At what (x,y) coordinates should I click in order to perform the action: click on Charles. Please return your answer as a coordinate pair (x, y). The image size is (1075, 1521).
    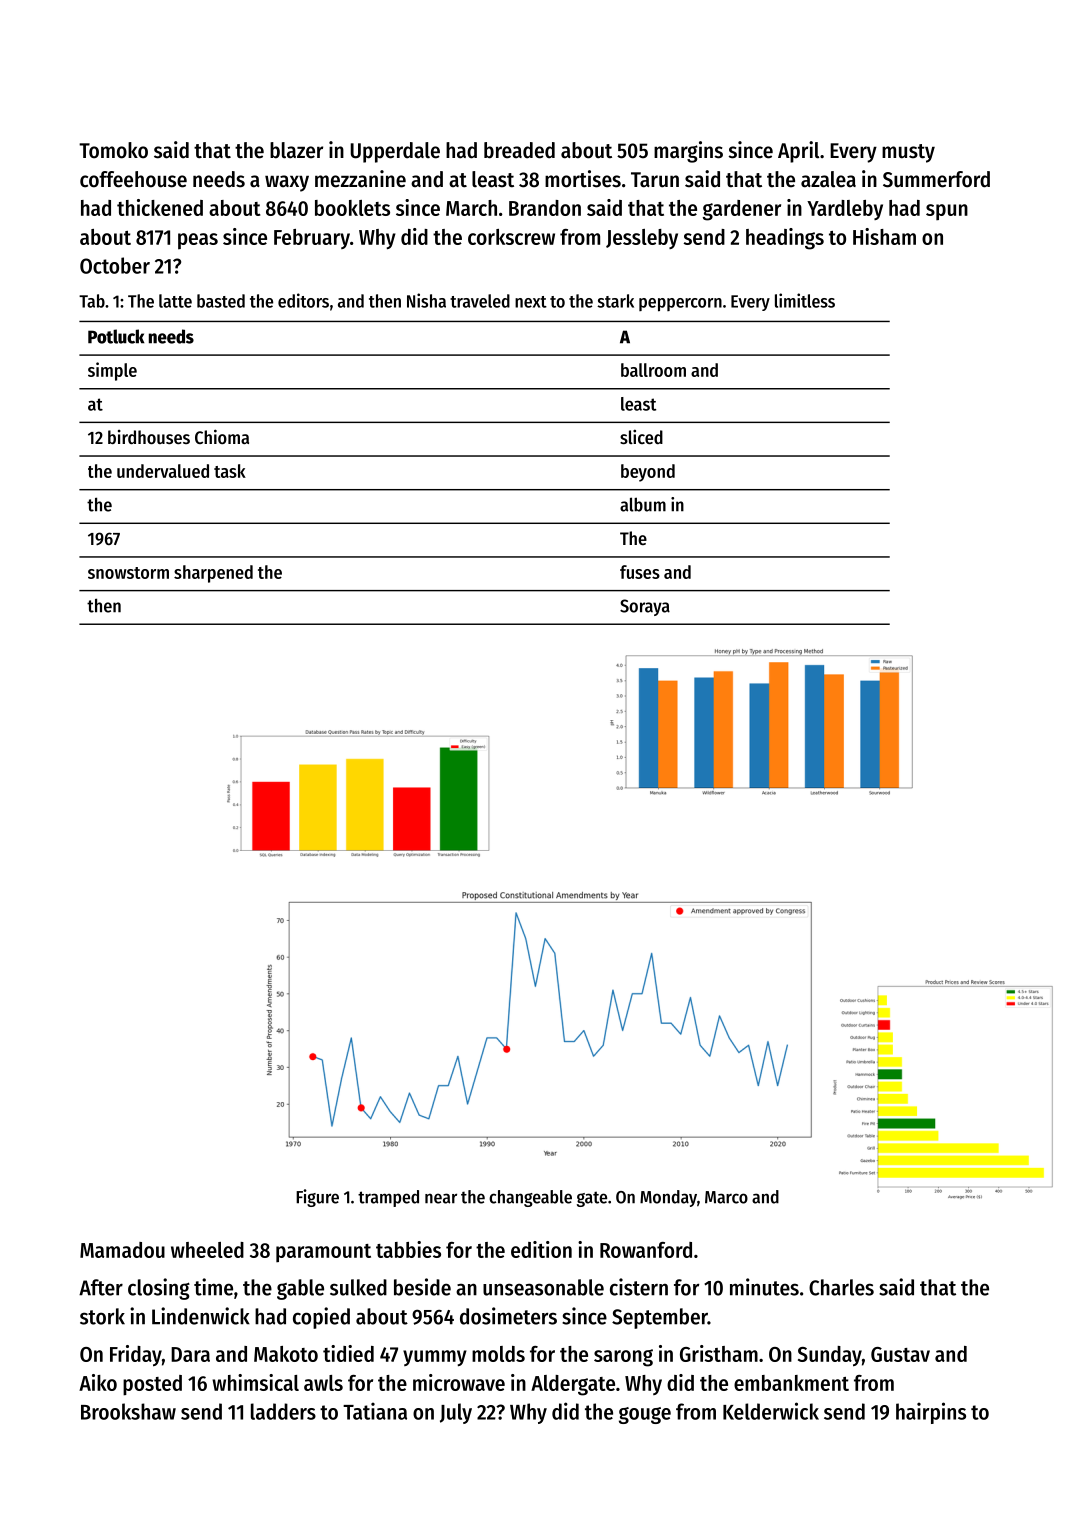
    Looking at the image, I should click on (841, 1287).
